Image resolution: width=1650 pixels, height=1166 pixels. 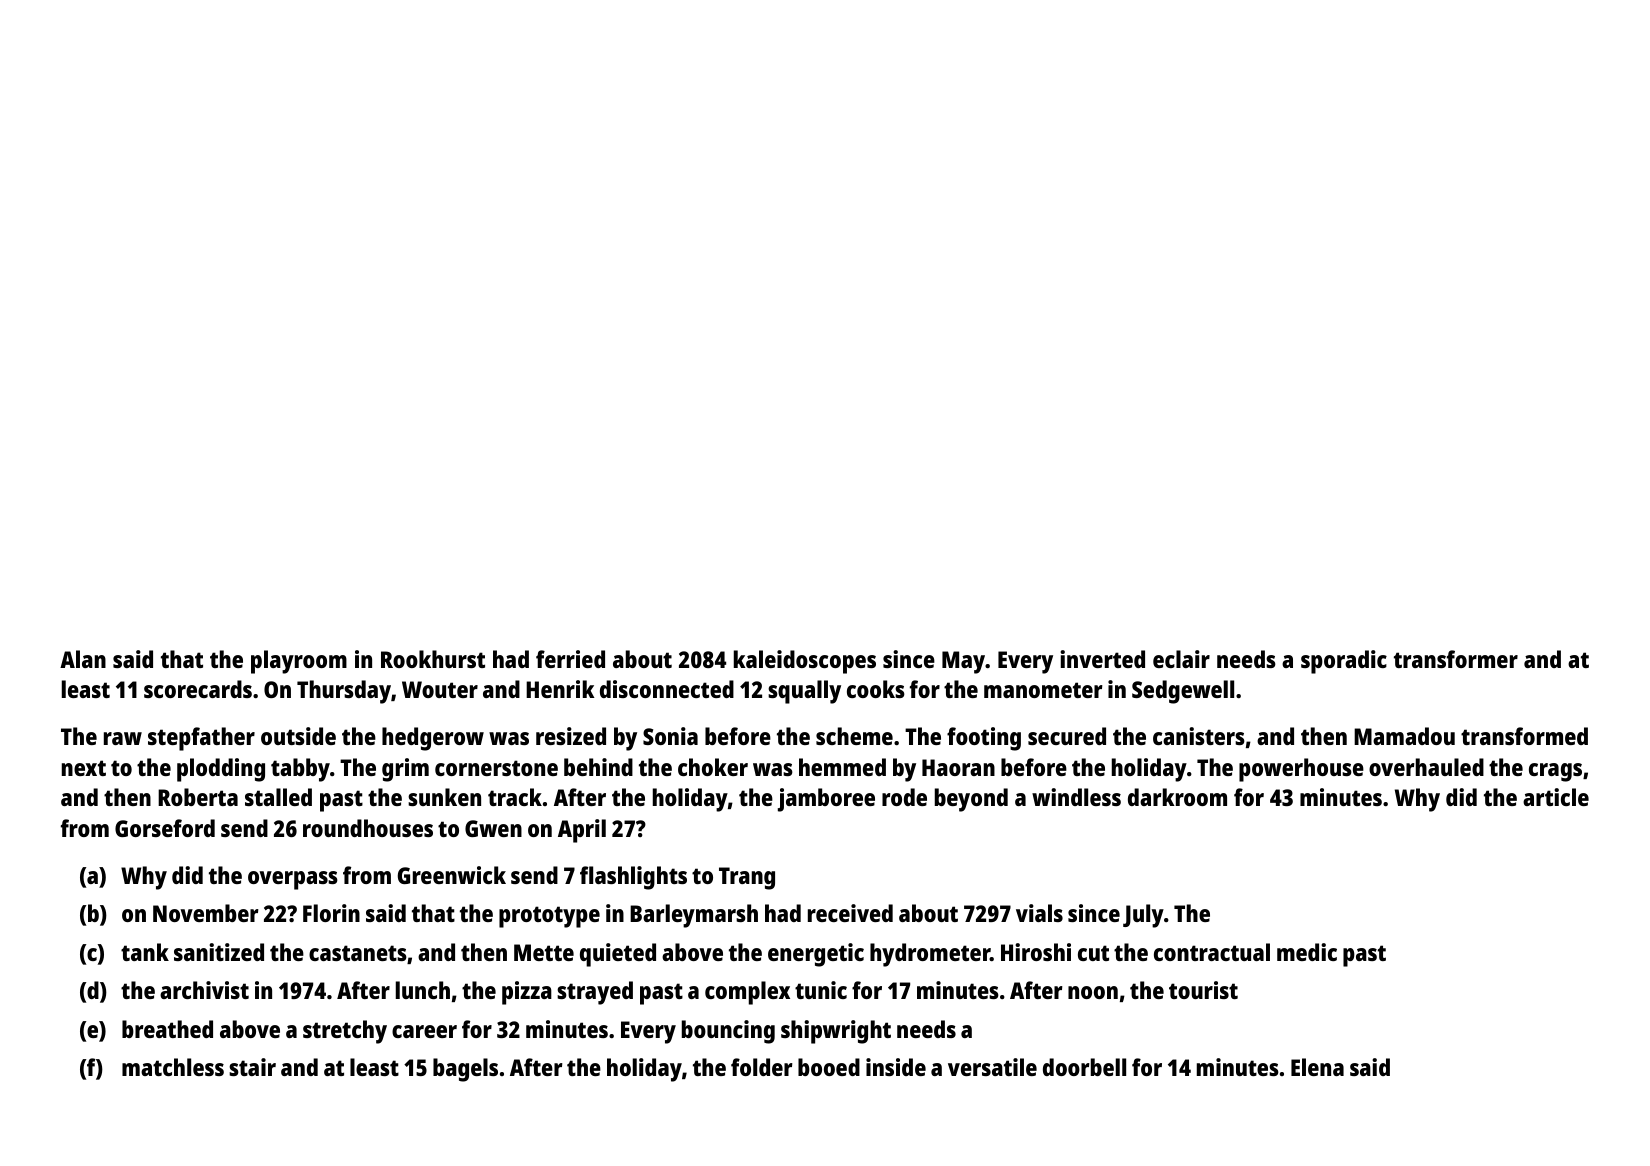 What do you see at coordinates (1317, 1067) in the page?
I see `Elena` at bounding box center [1317, 1067].
